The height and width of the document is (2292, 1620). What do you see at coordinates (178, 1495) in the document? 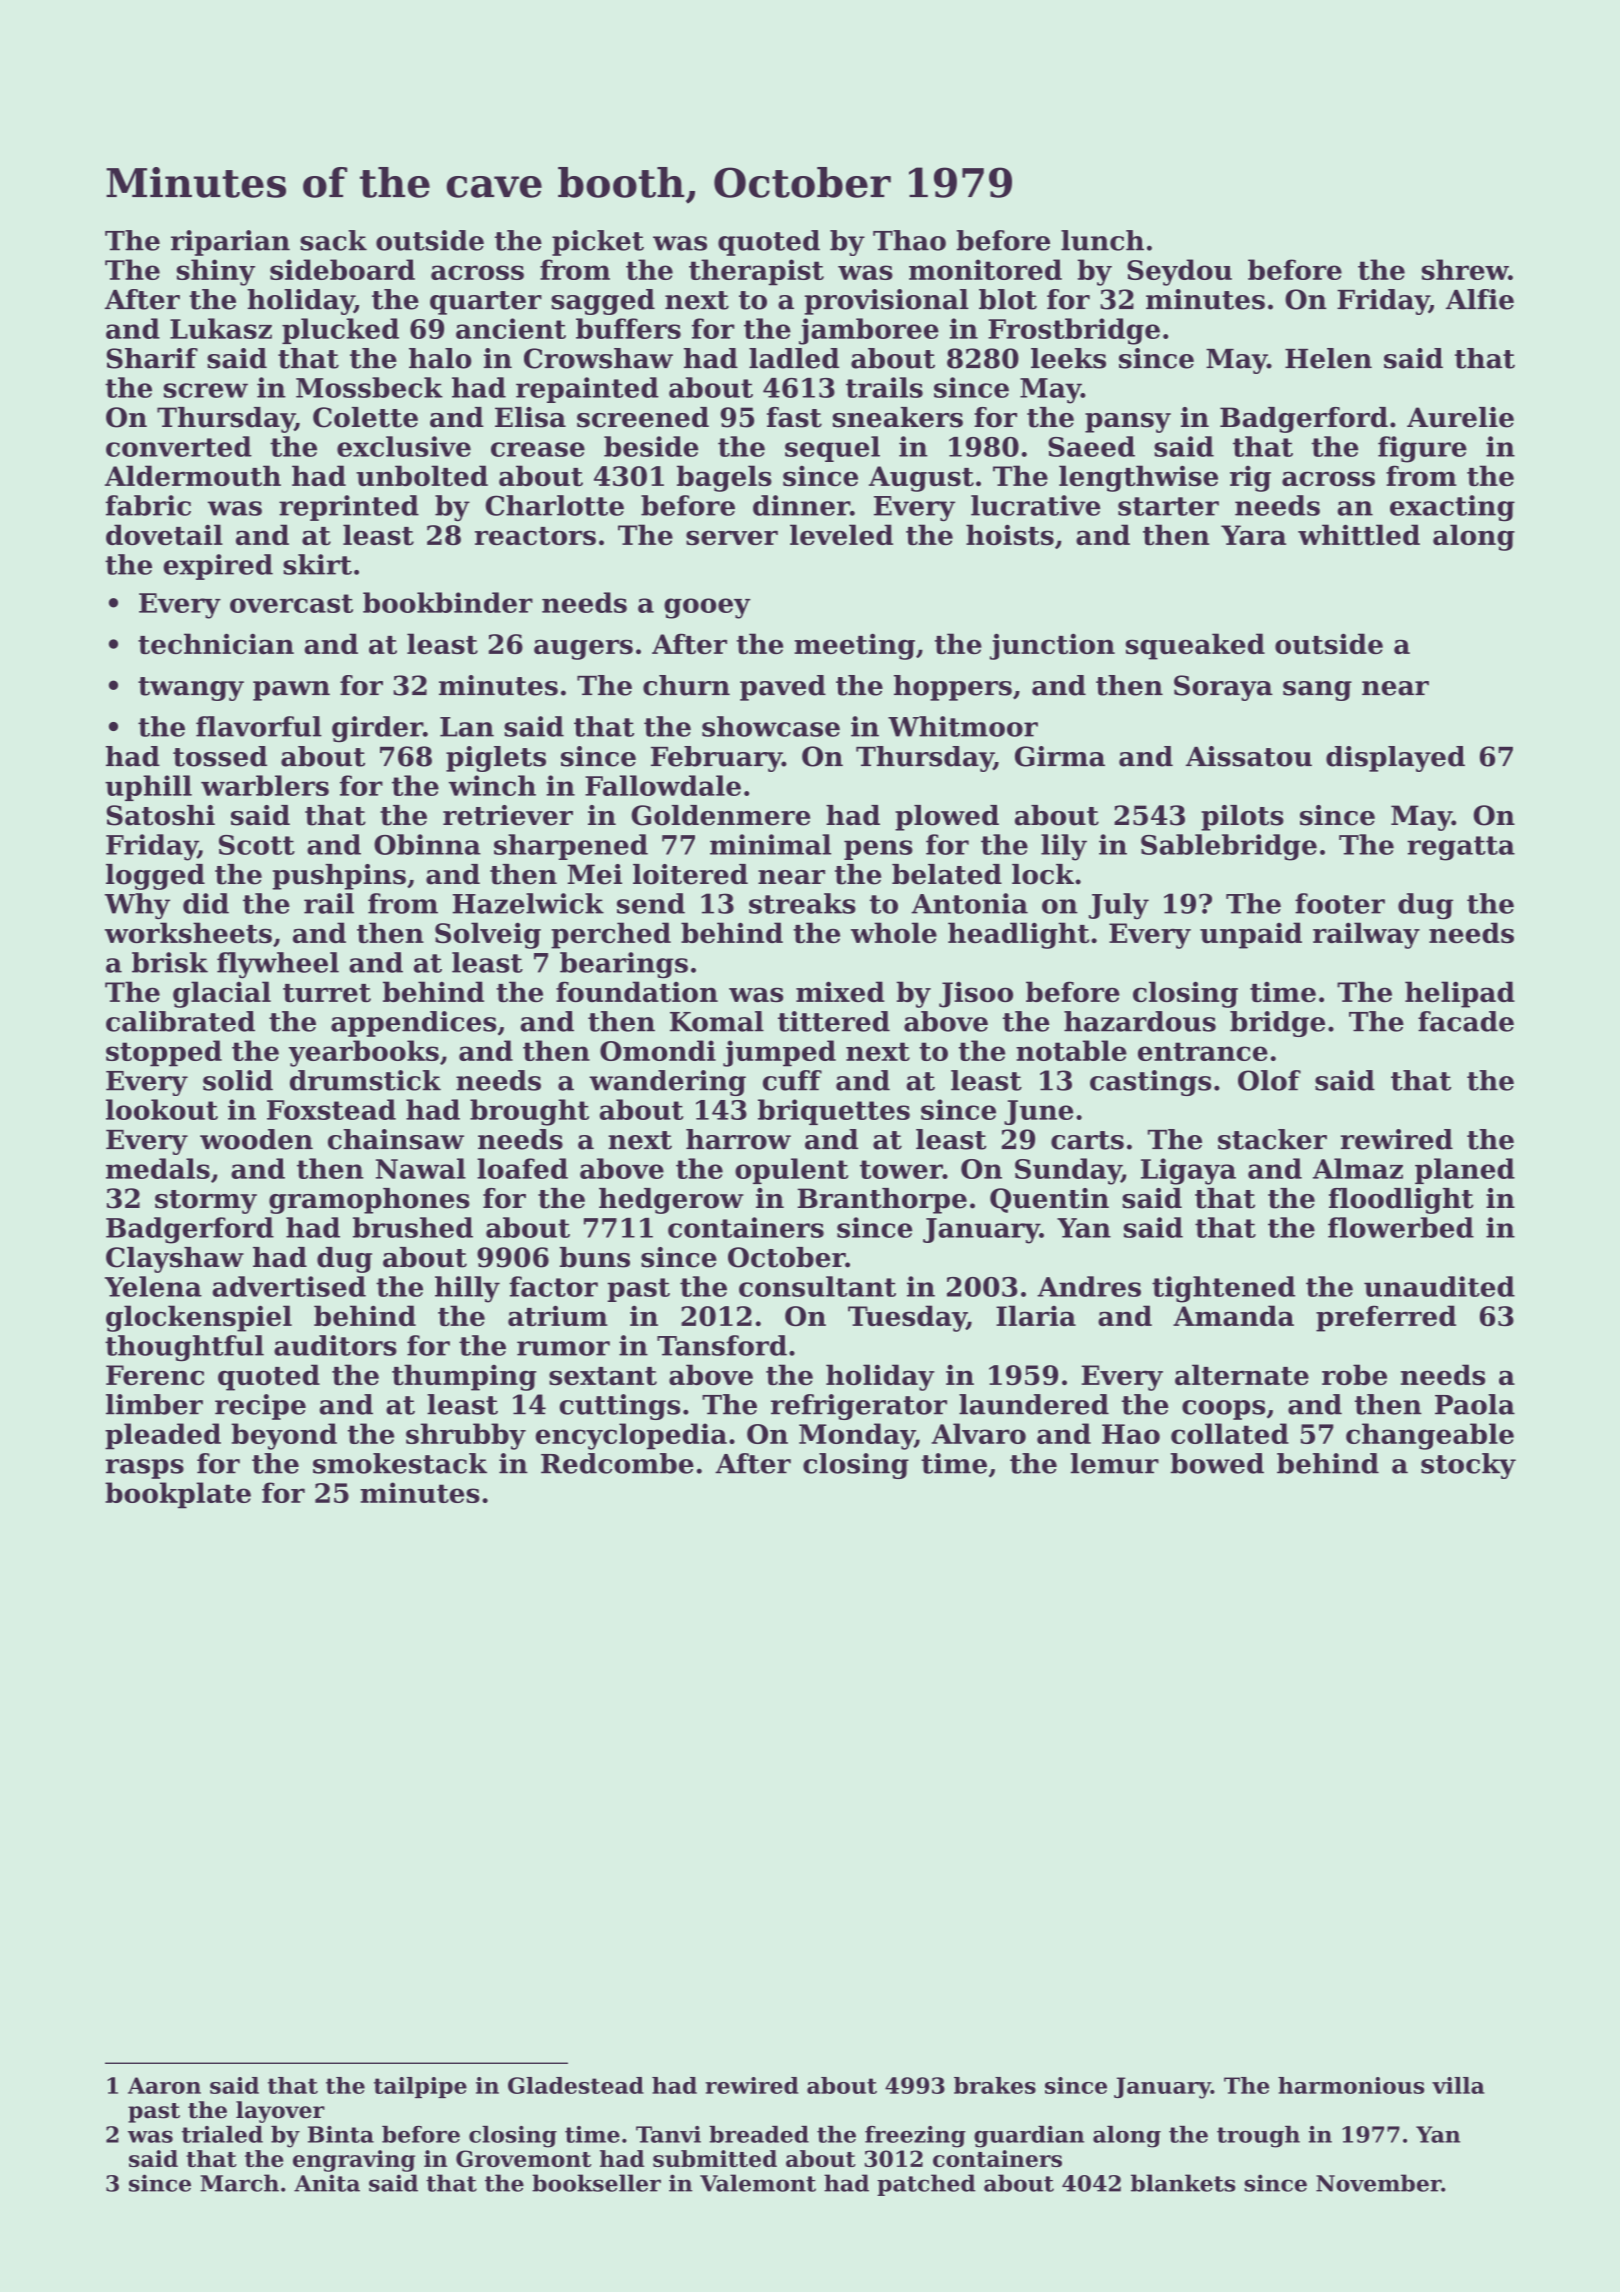
I see `bookplate` at bounding box center [178, 1495].
